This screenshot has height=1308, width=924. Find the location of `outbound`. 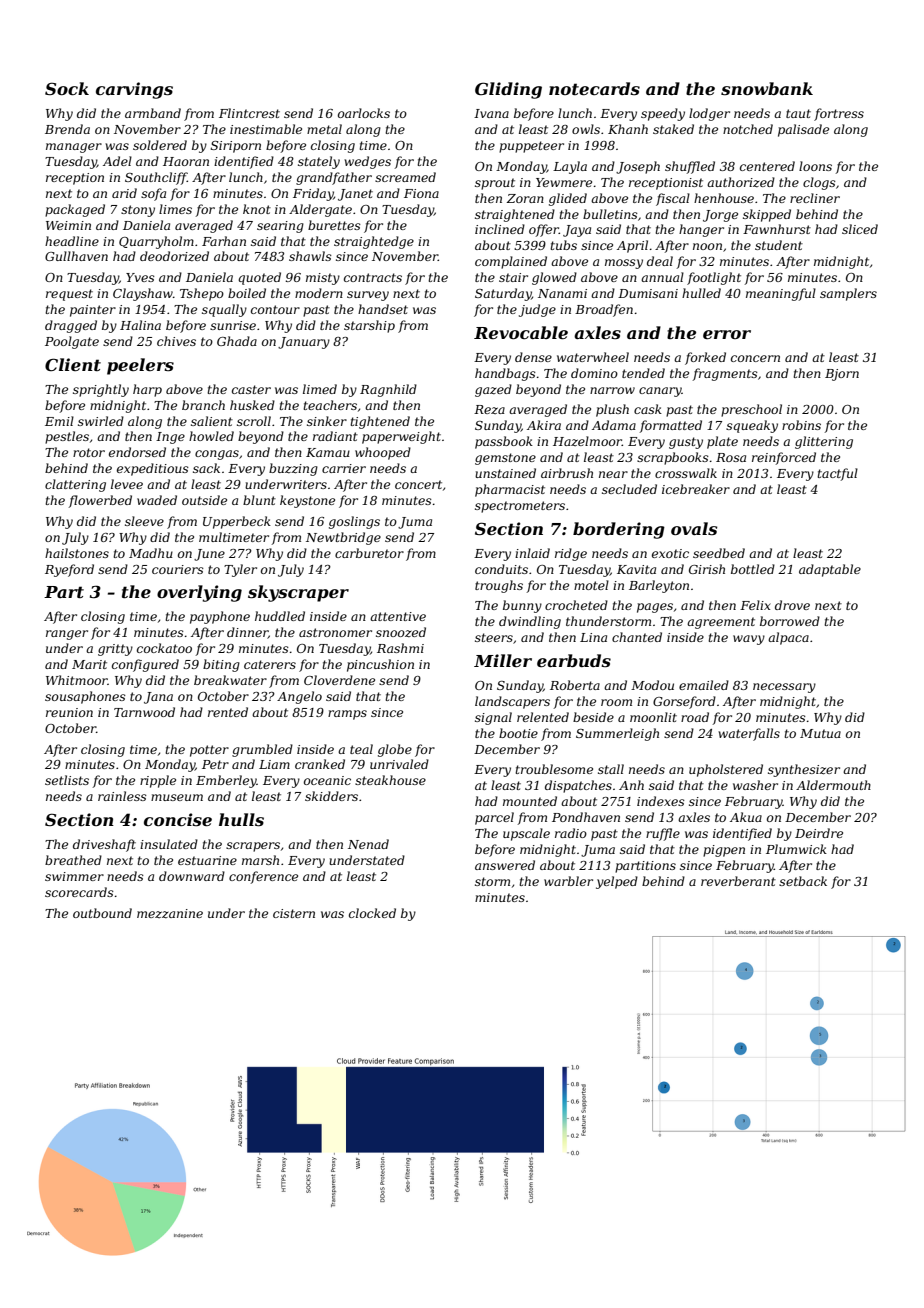

outbound is located at coordinates (102, 913).
